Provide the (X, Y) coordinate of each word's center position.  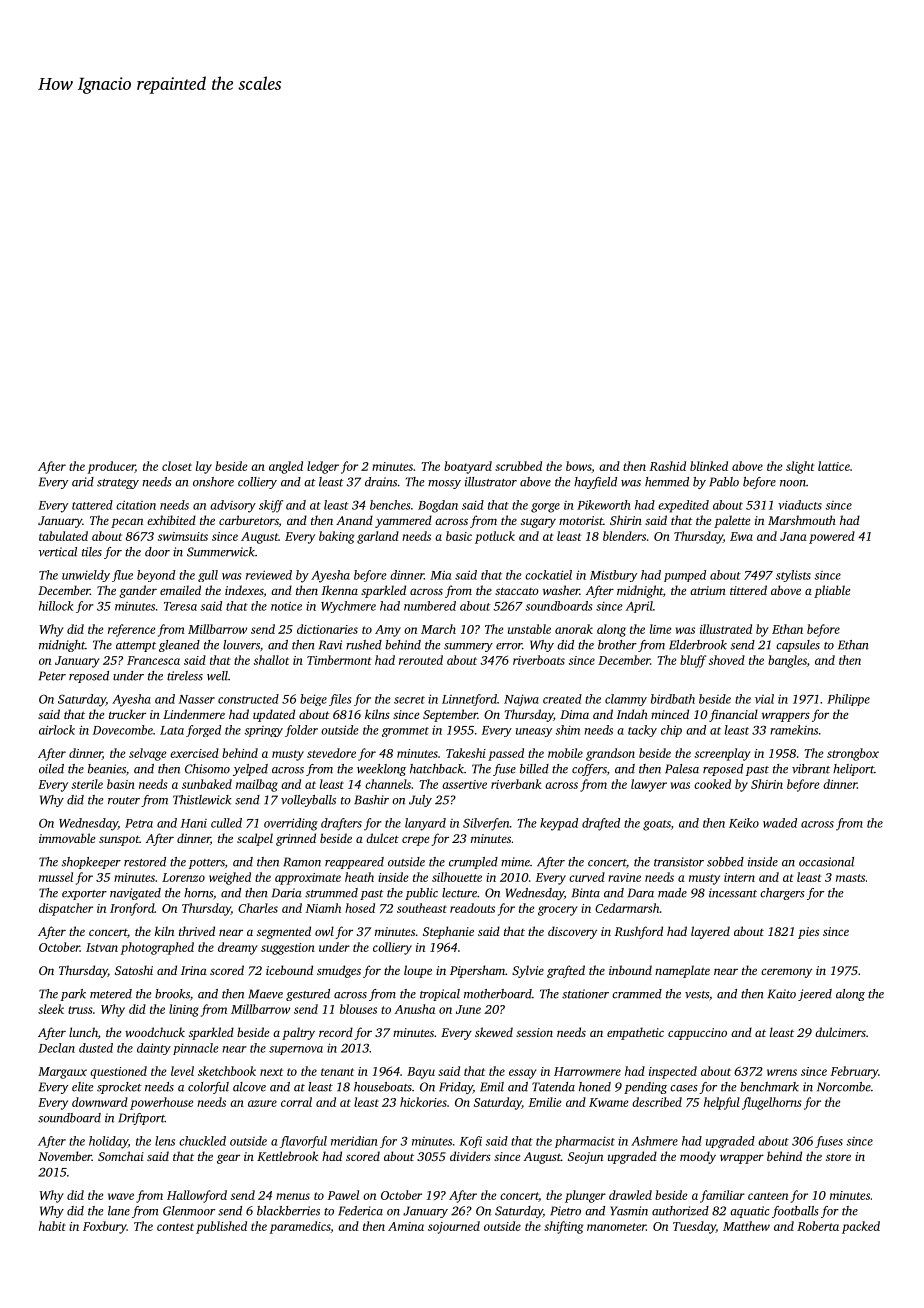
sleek (51, 1009)
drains (381, 482)
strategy (118, 484)
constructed (248, 699)
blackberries (288, 1211)
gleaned (179, 646)
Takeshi (466, 753)
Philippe (848, 700)
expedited (683, 506)
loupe (418, 971)
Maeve (265, 994)
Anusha (415, 1009)
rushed (364, 645)
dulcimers (840, 1032)
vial (764, 699)
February (854, 1072)
